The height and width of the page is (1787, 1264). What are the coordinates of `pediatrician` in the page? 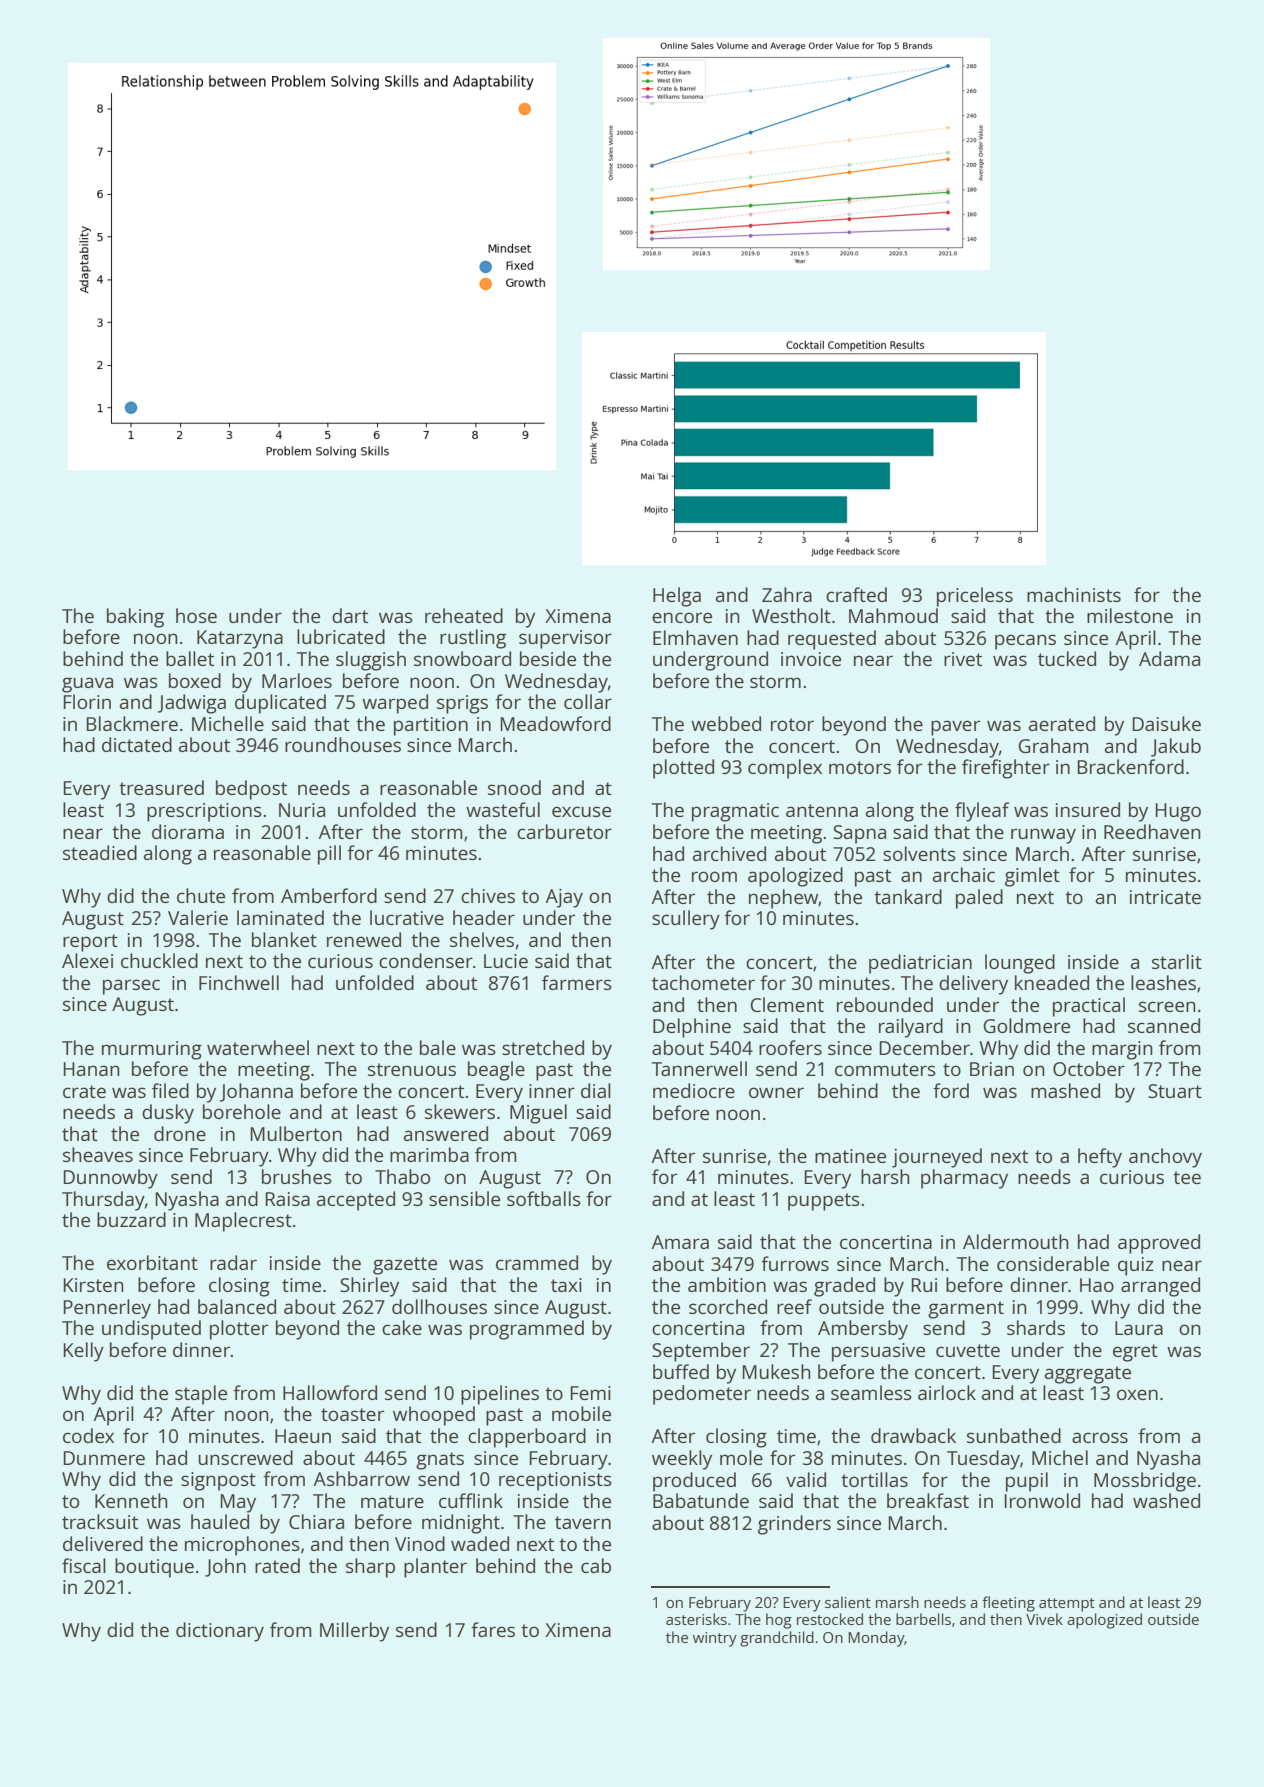 It's located at (920, 964).
